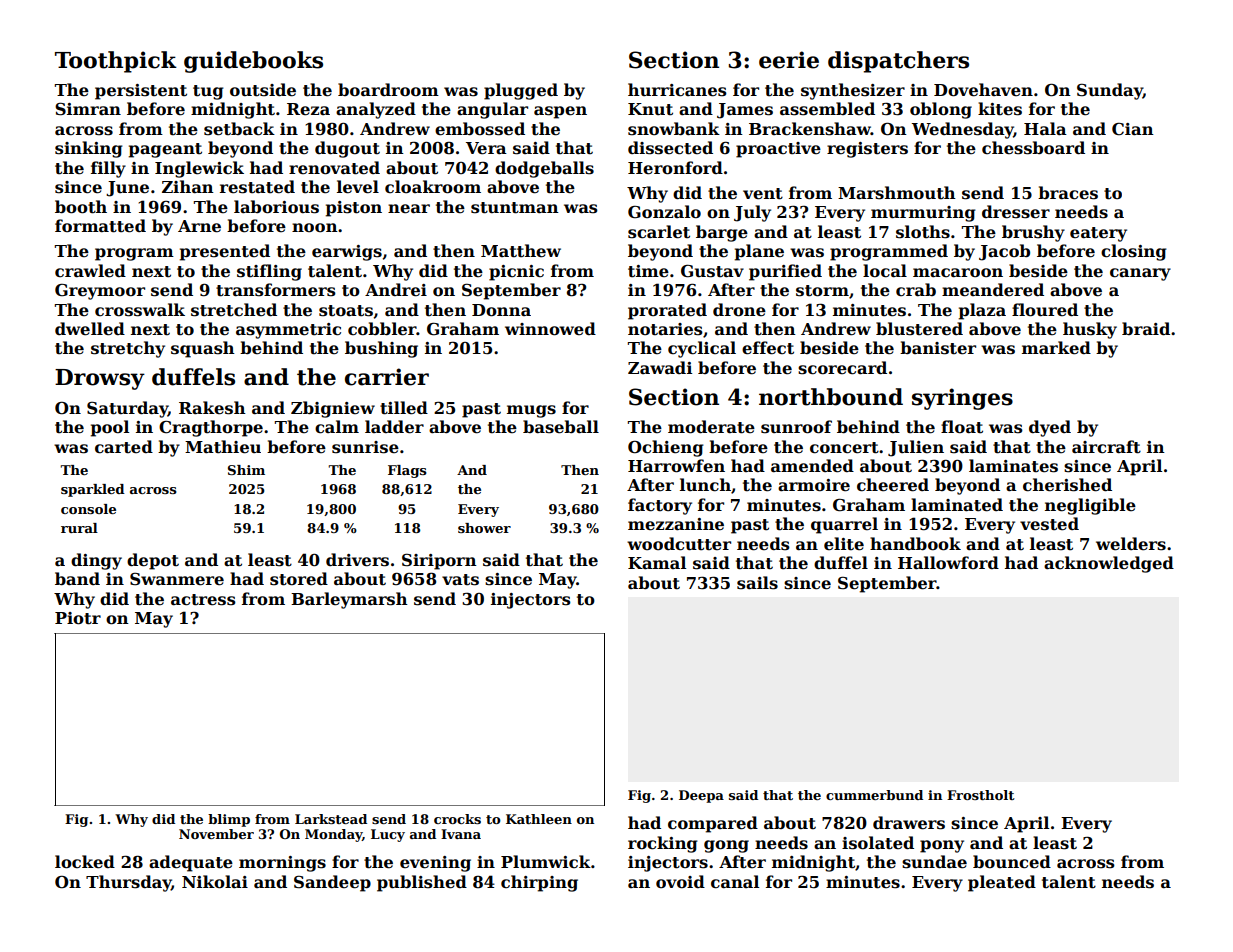 The image size is (1233, 952). Describe the element at coordinates (177, 579) in the screenshot. I see `Swanmere` at that location.
